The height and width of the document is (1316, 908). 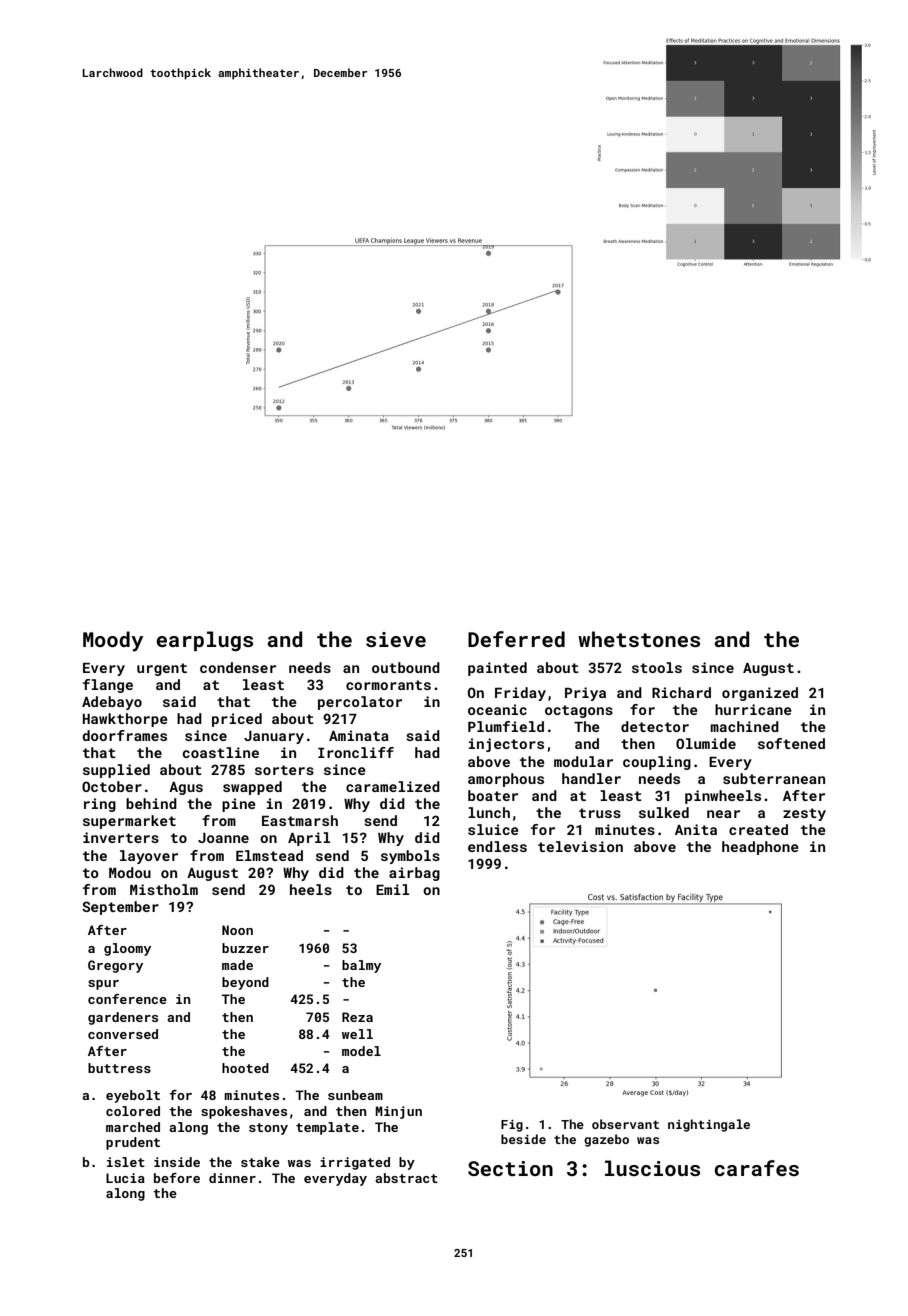 What do you see at coordinates (639, 639) in the document?
I see `whetstones` at bounding box center [639, 639].
